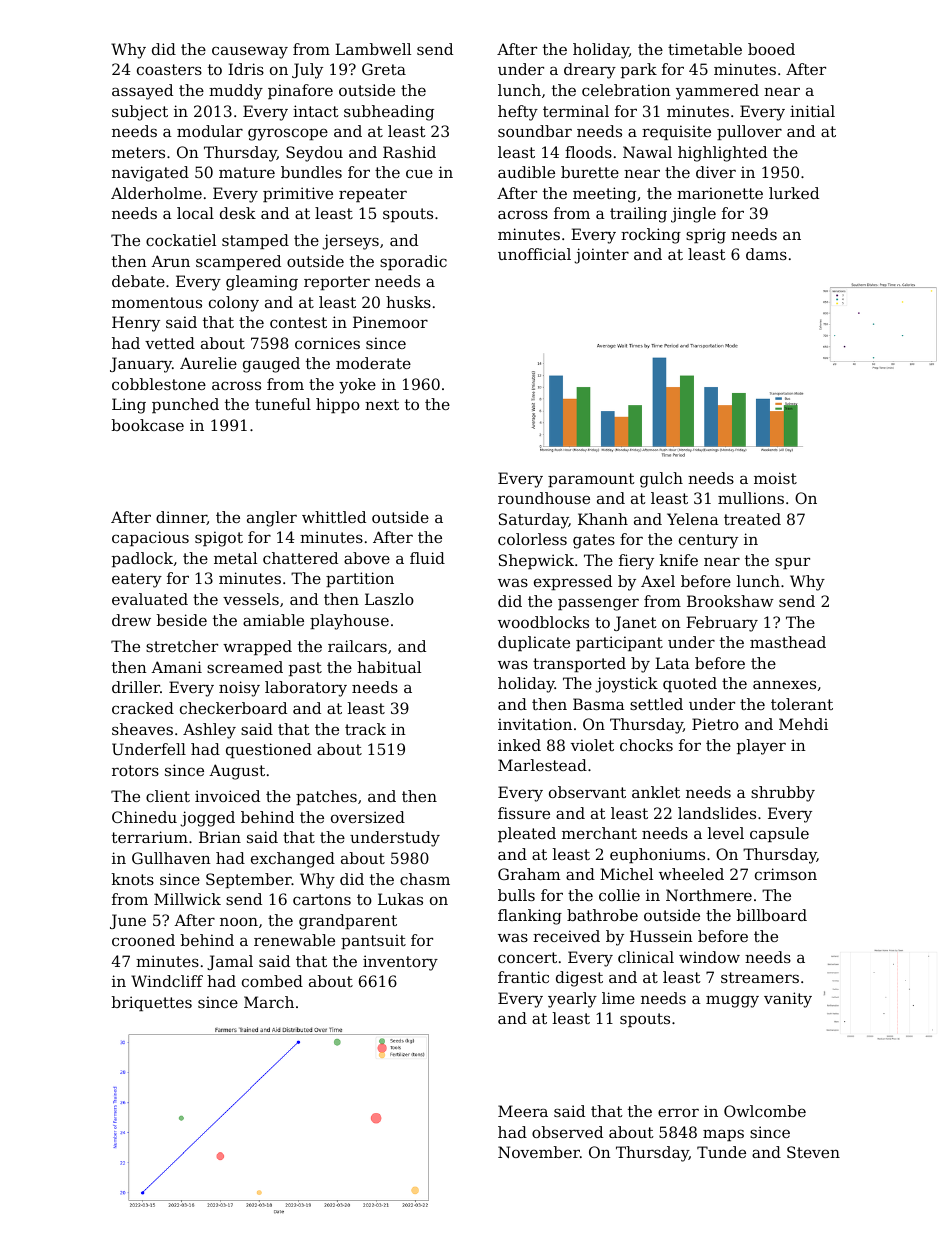  Describe the element at coordinates (576, 111) in the document. I see `terminal` at that location.
